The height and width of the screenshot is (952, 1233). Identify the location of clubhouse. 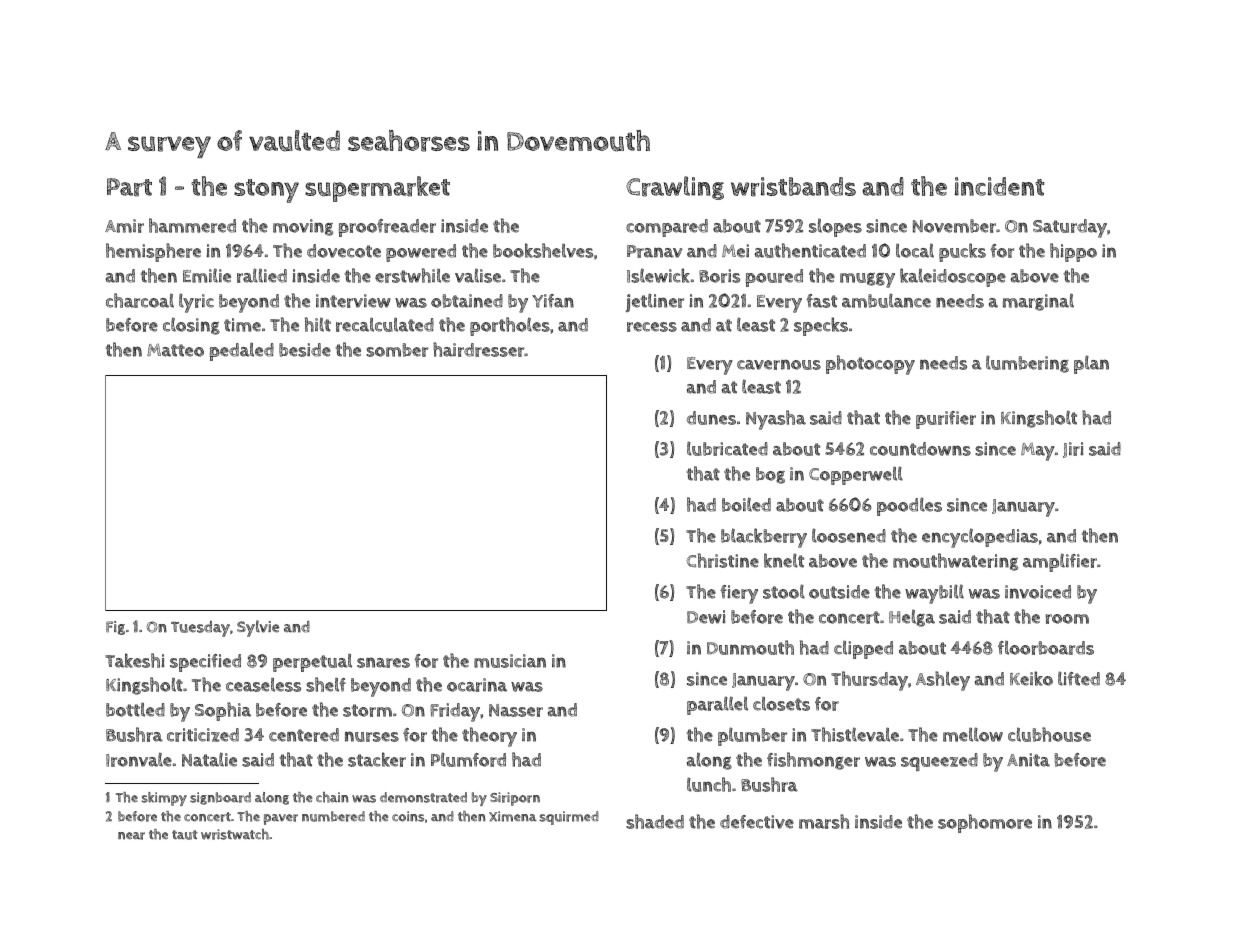
(1049, 734).
